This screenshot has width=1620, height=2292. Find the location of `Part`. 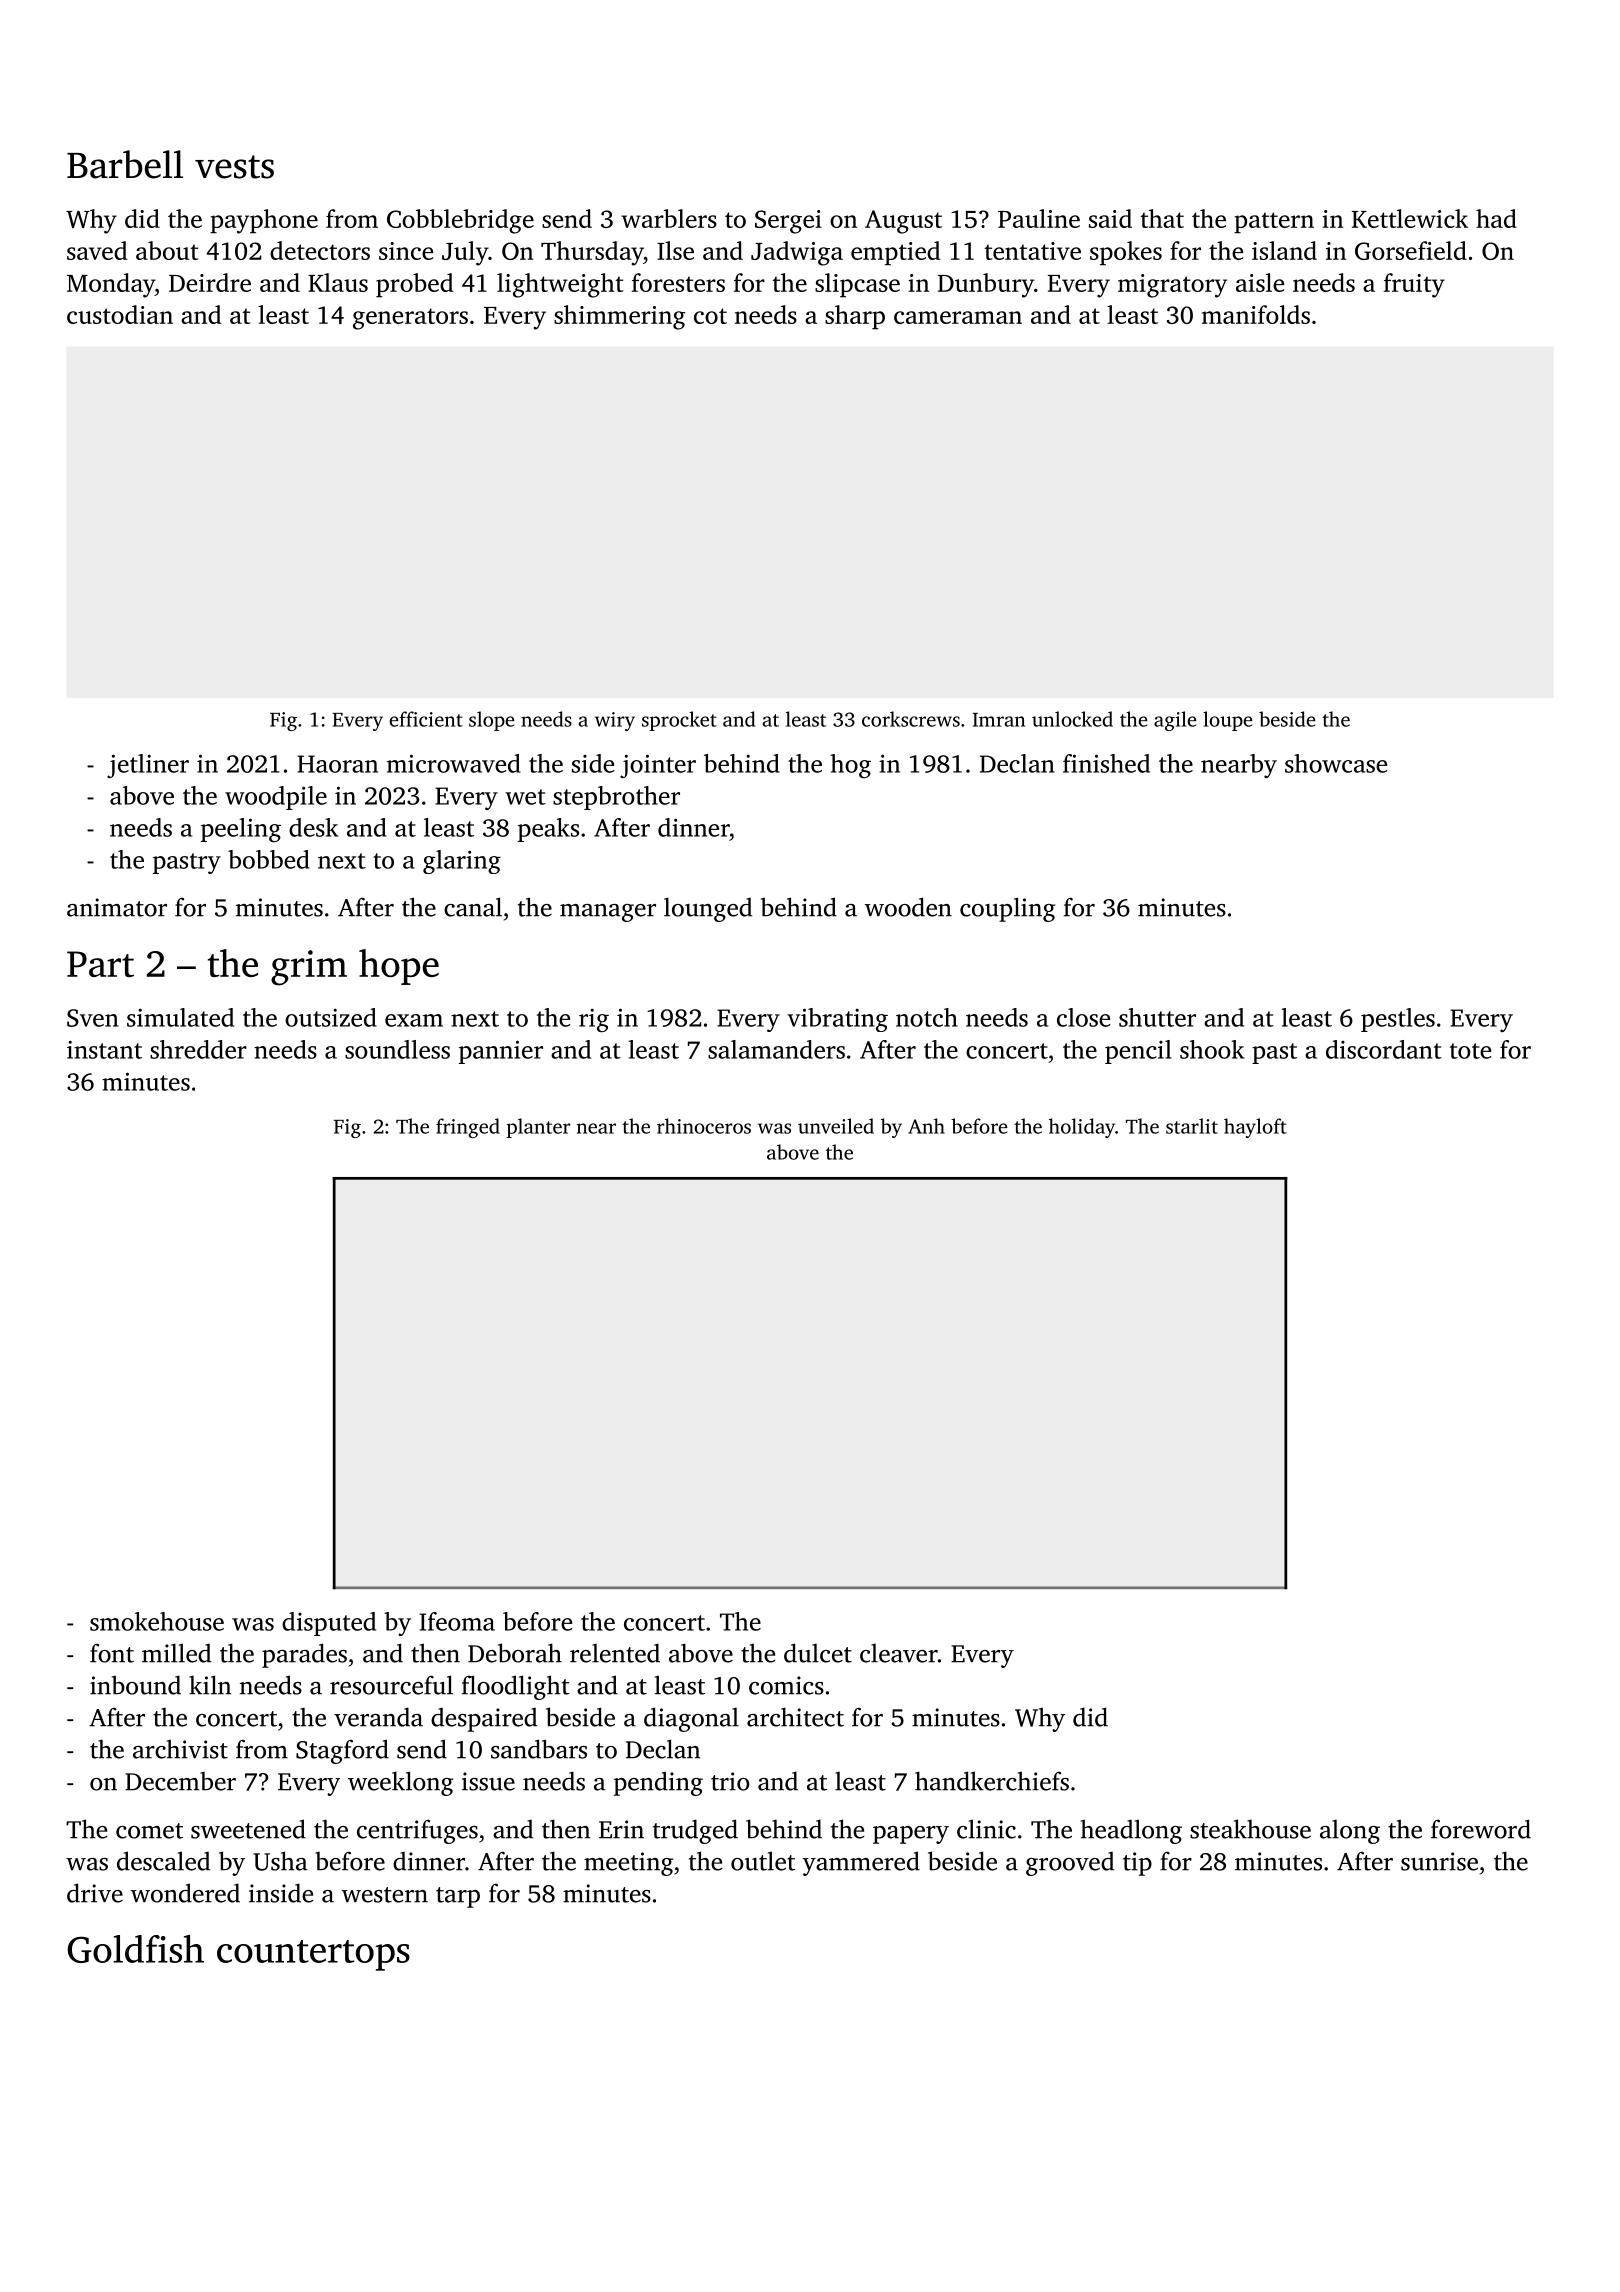

Part is located at coordinates (100, 964).
